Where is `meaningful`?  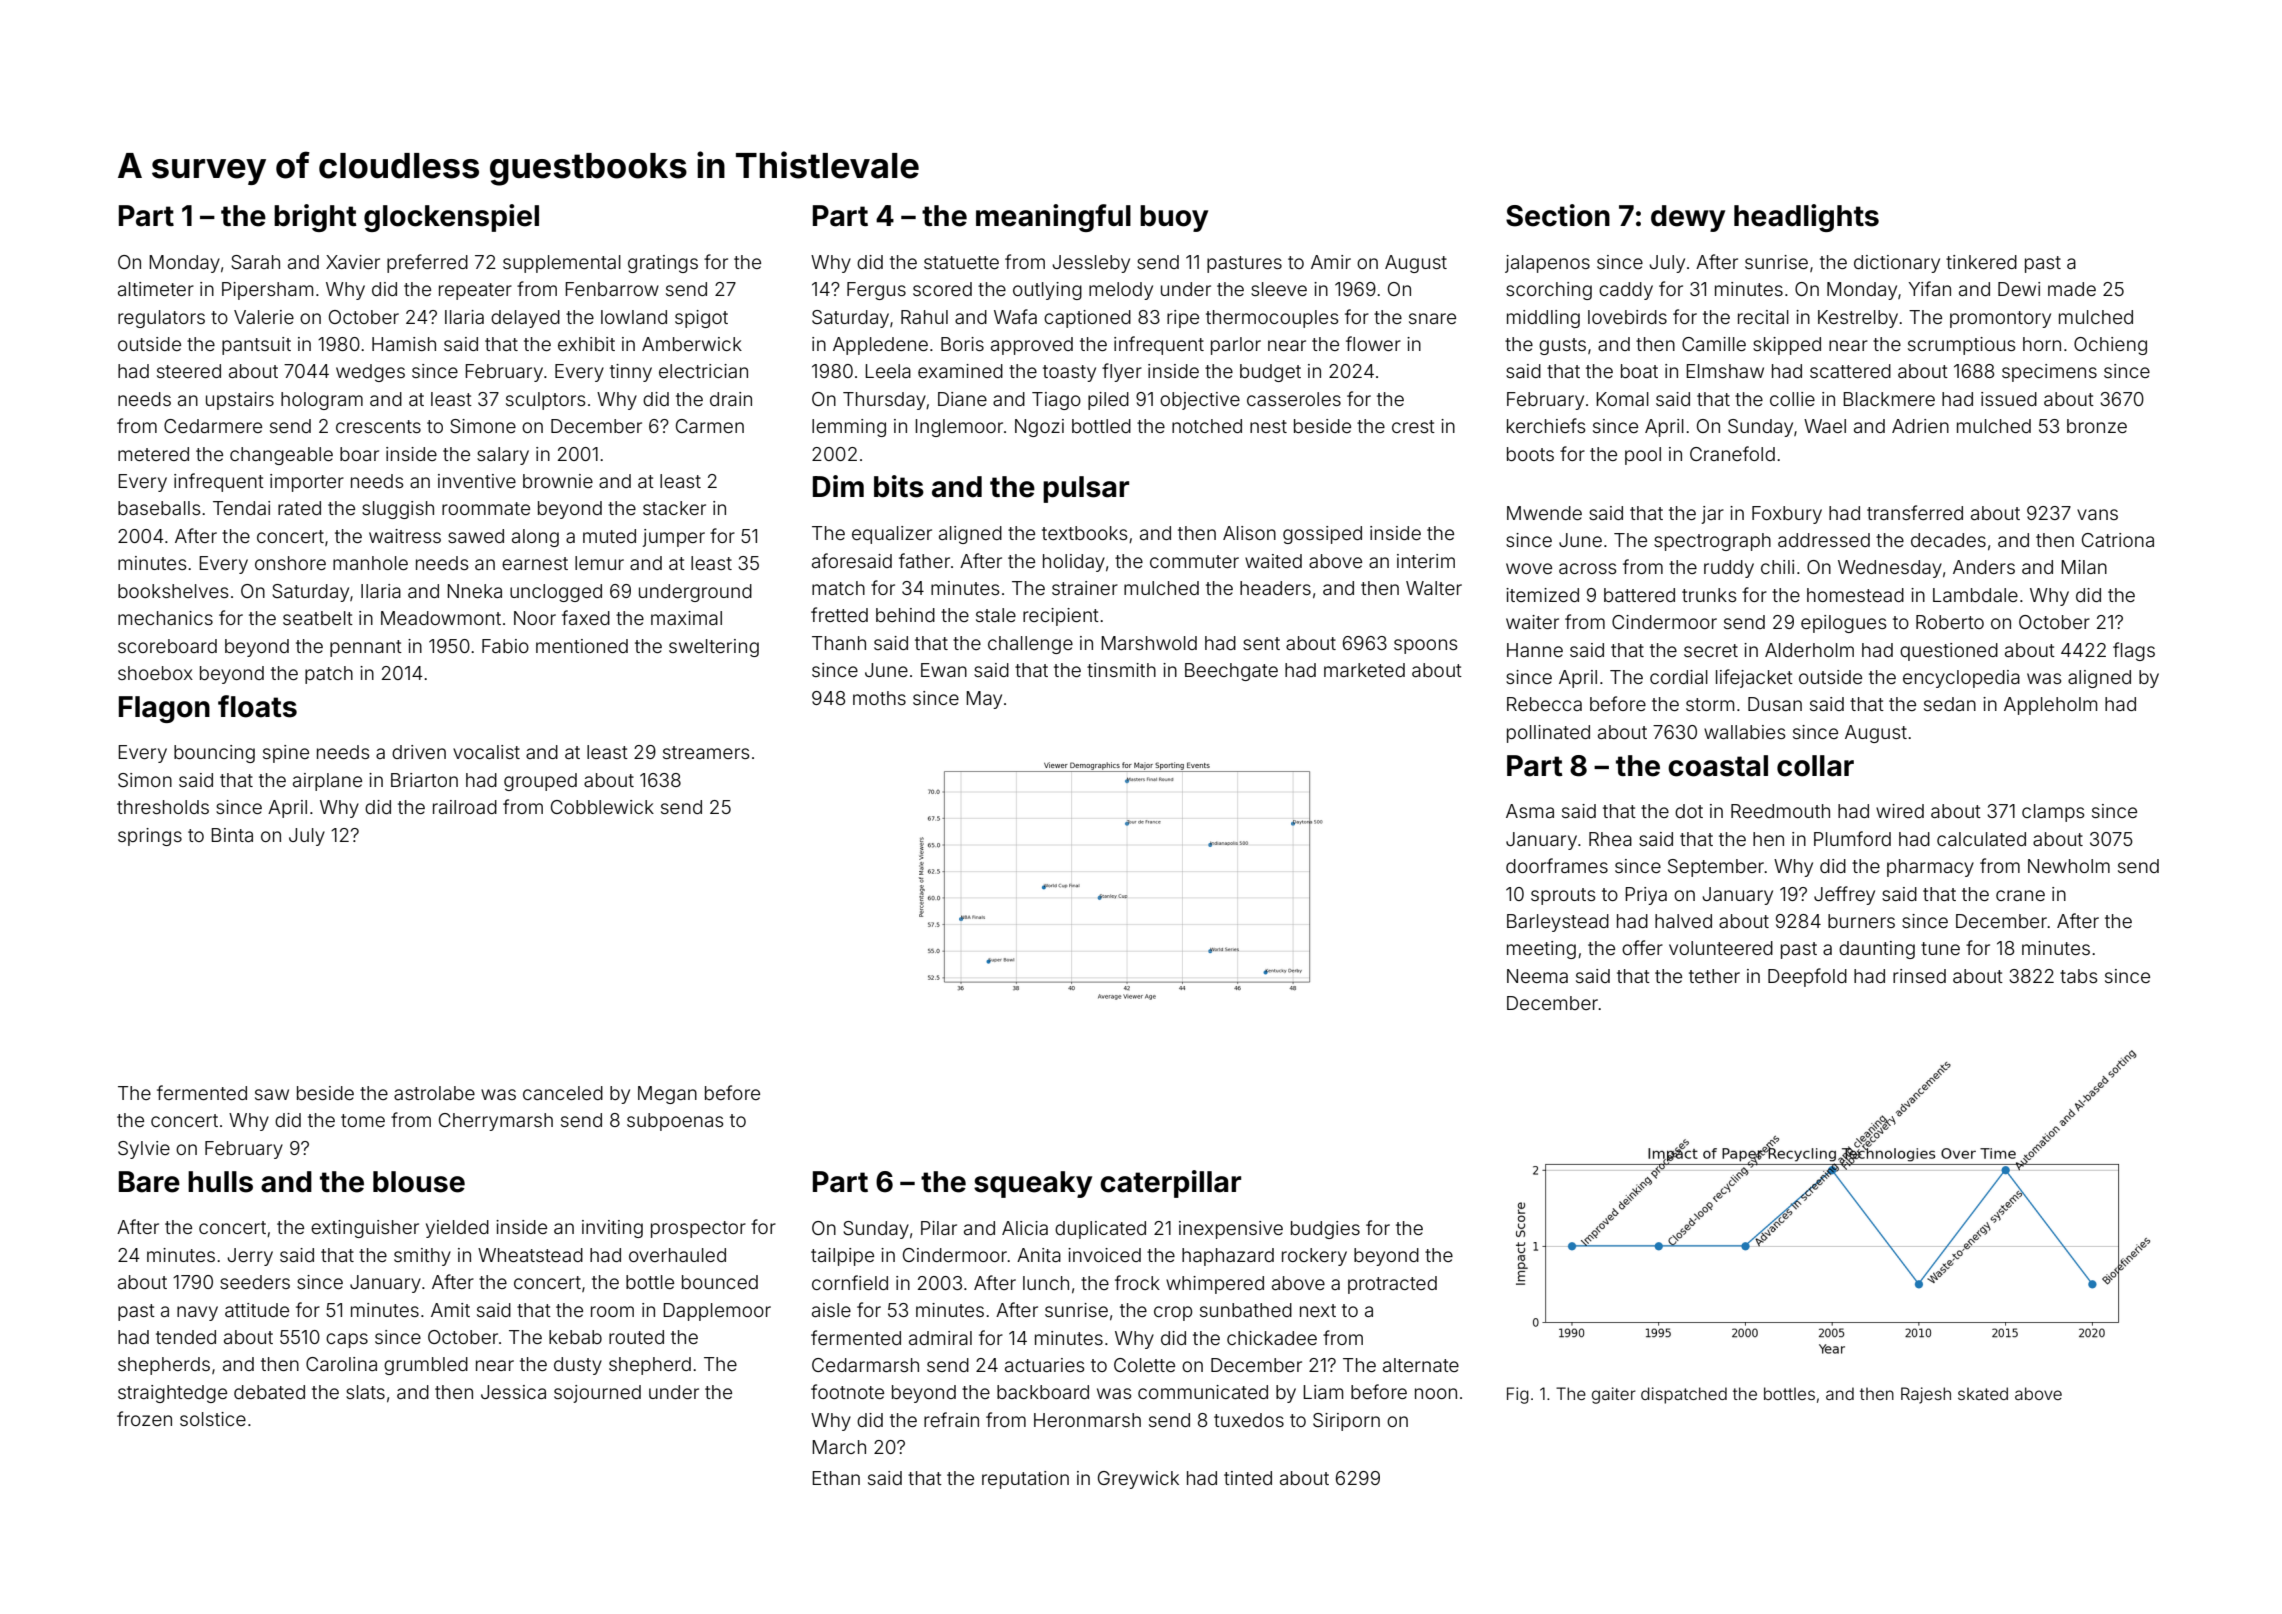
meaningful is located at coordinates (1053, 218).
